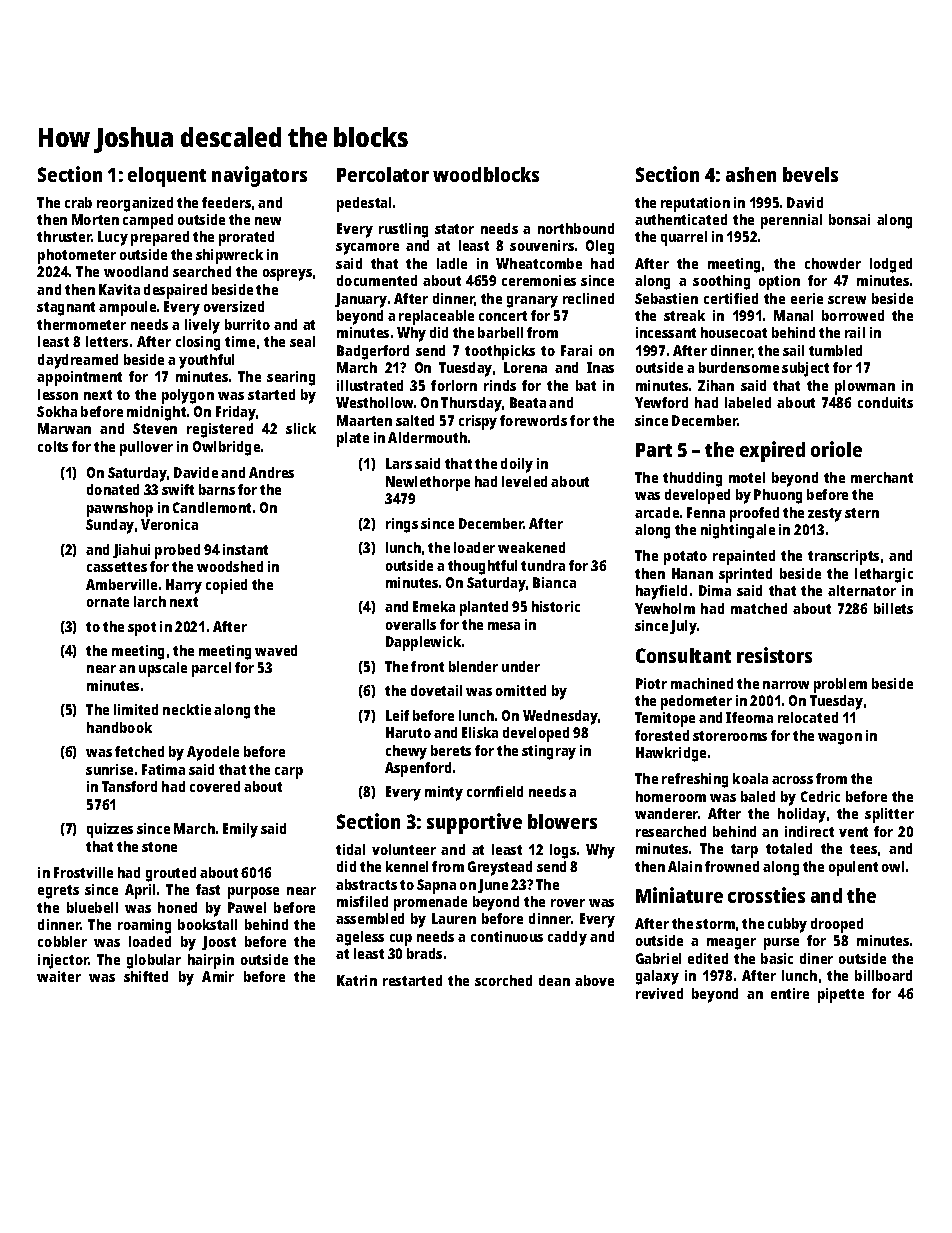 The width and height of the screenshot is (952, 1233). I want to click on waiter, so click(59, 976).
